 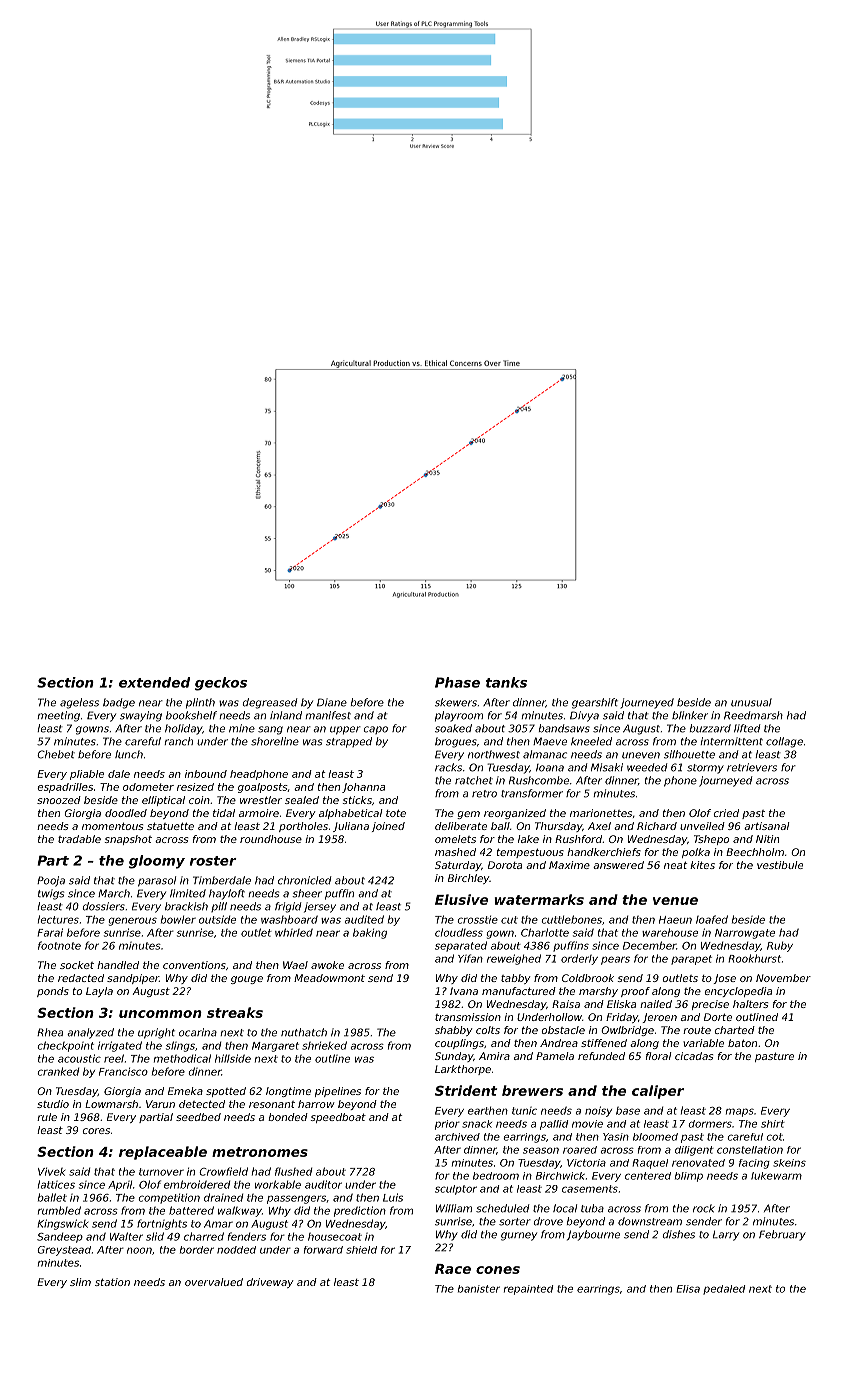 What do you see at coordinates (112, 1282) in the screenshot?
I see `station` at bounding box center [112, 1282].
